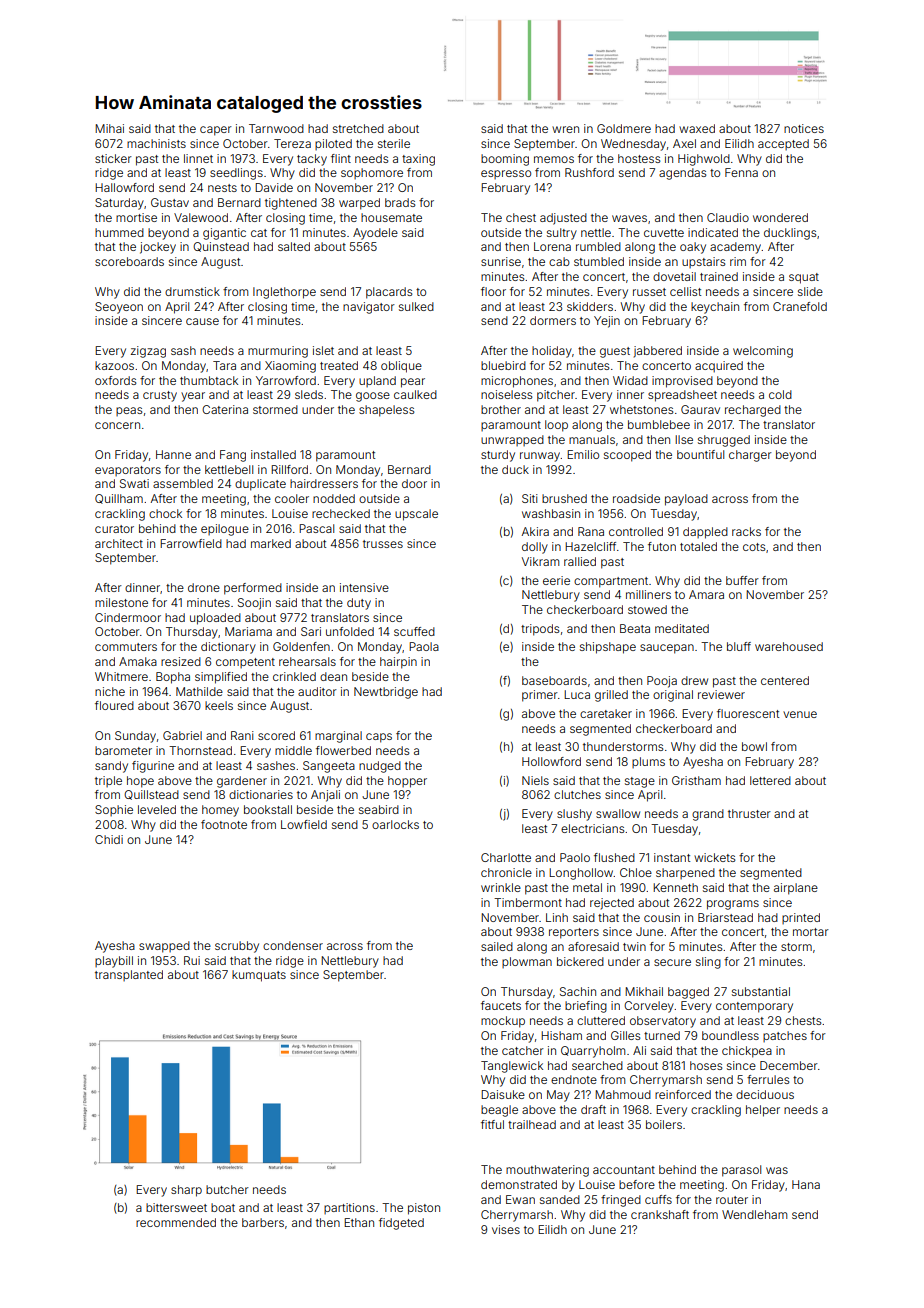 The height and width of the screenshot is (1308, 924). I want to click on bumblebee, so click(659, 424).
